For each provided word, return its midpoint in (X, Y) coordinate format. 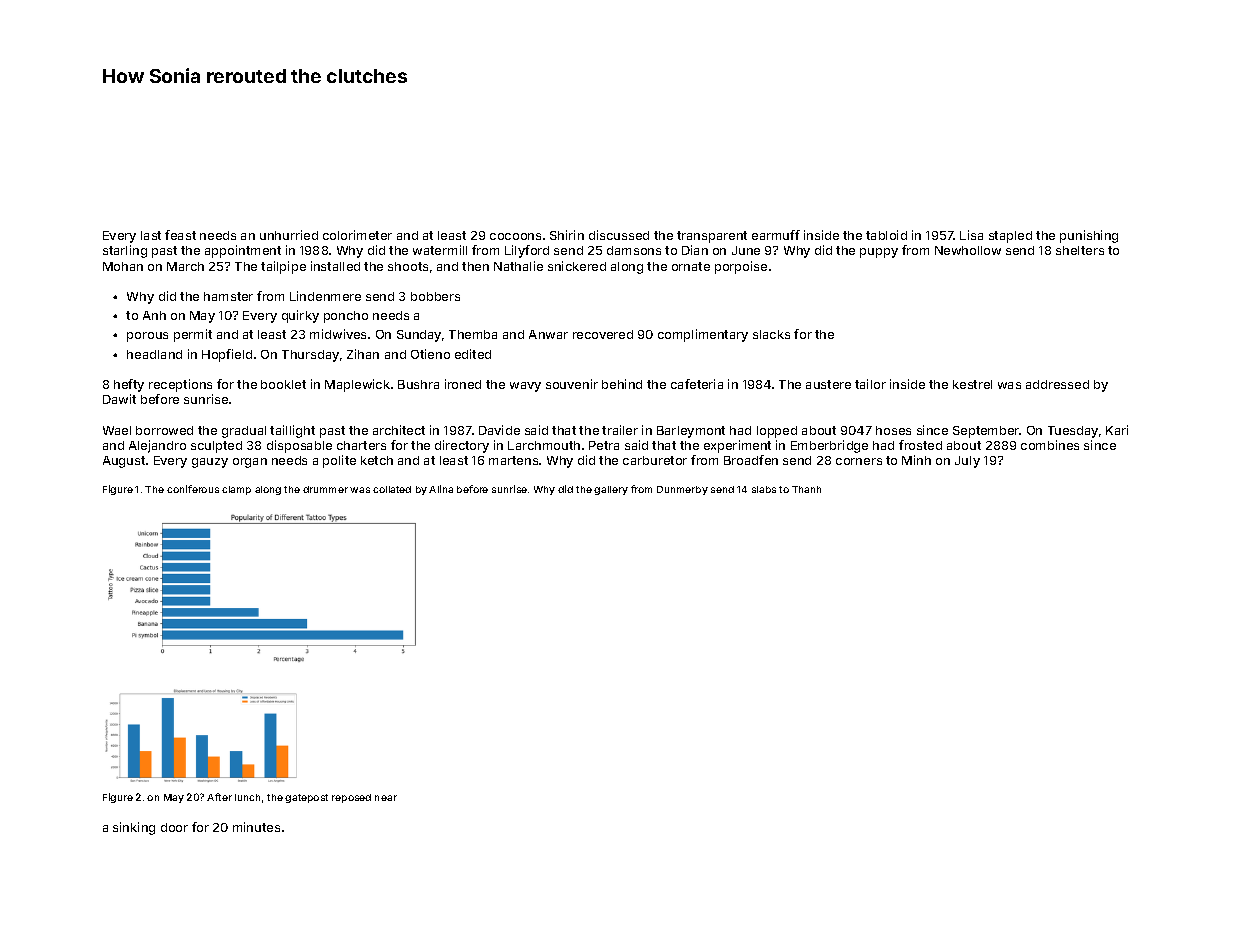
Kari (1117, 430)
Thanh (806, 489)
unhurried (289, 235)
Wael (117, 430)
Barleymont (691, 432)
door (174, 827)
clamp (236, 490)
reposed (351, 798)
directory (462, 446)
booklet (283, 384)
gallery (611, 490)
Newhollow (968, 250)
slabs (764, 489)
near (386, 798)
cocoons (515, 236)
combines (1050, 445)
